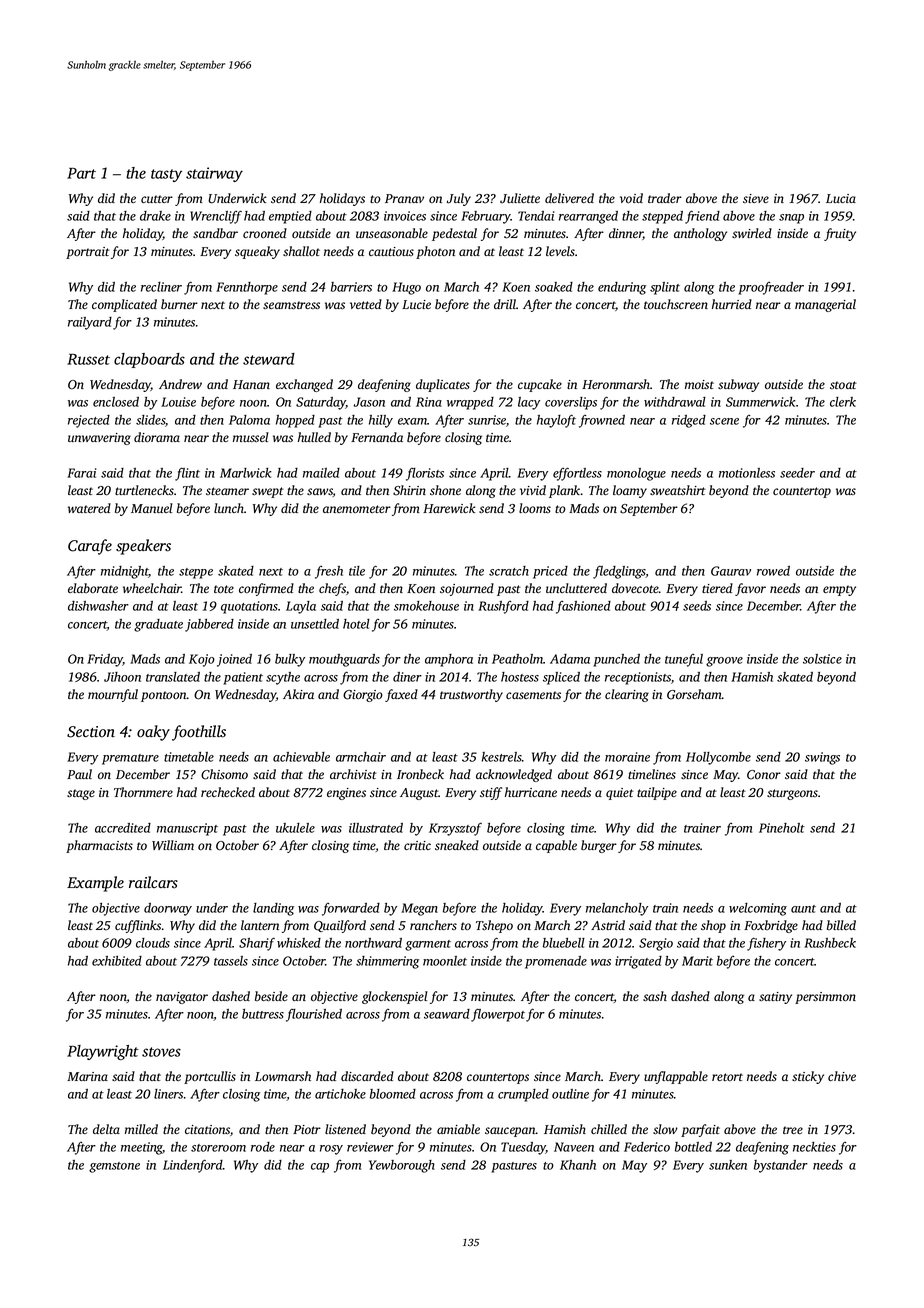 The image size is (924, 1308). What do you see at coordinates (631, 198) in the page?
I see `void` at bounding box center [631, 198].
